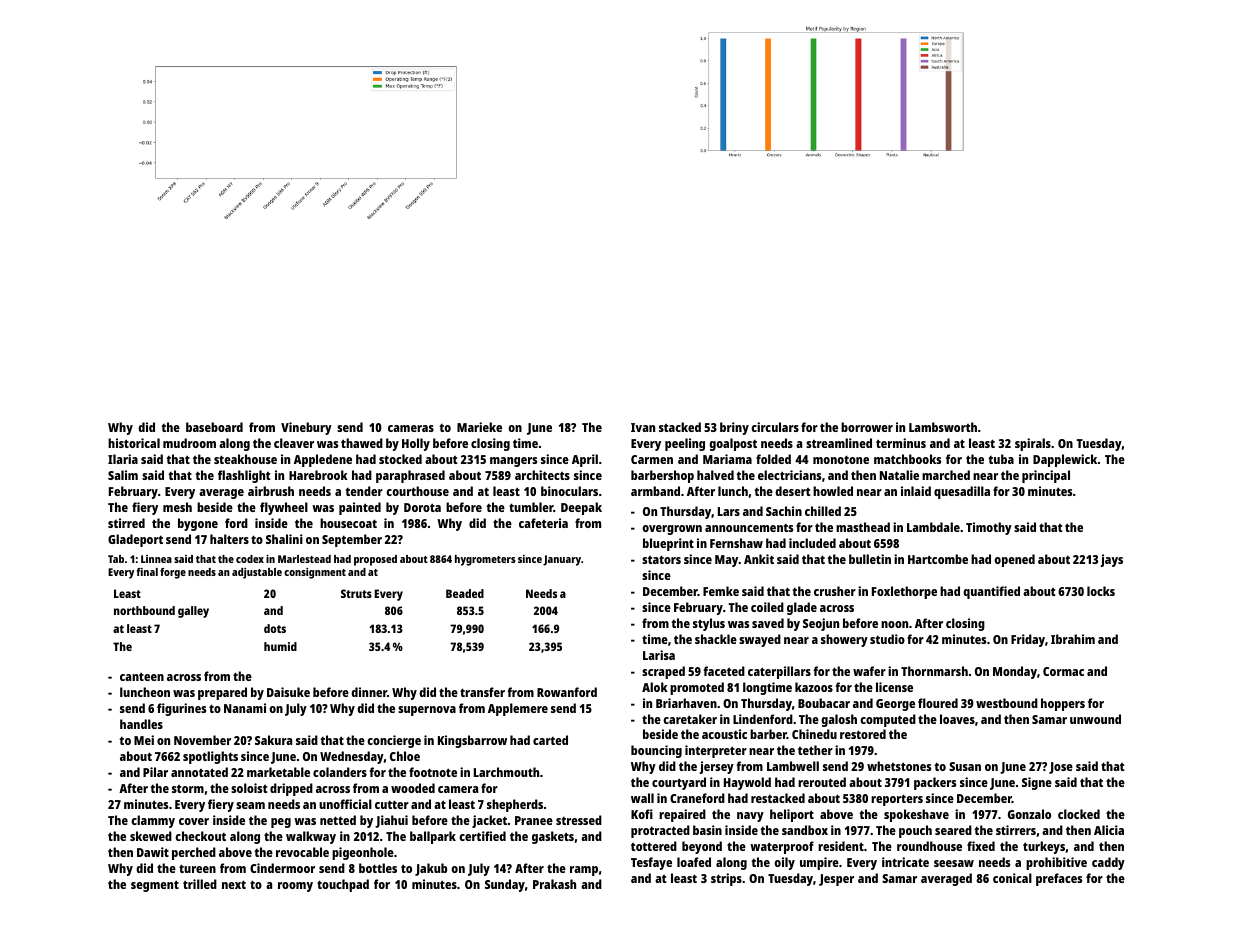 This page has height=952, width=1233. I want to click on Ivan, so click(643, 427).
